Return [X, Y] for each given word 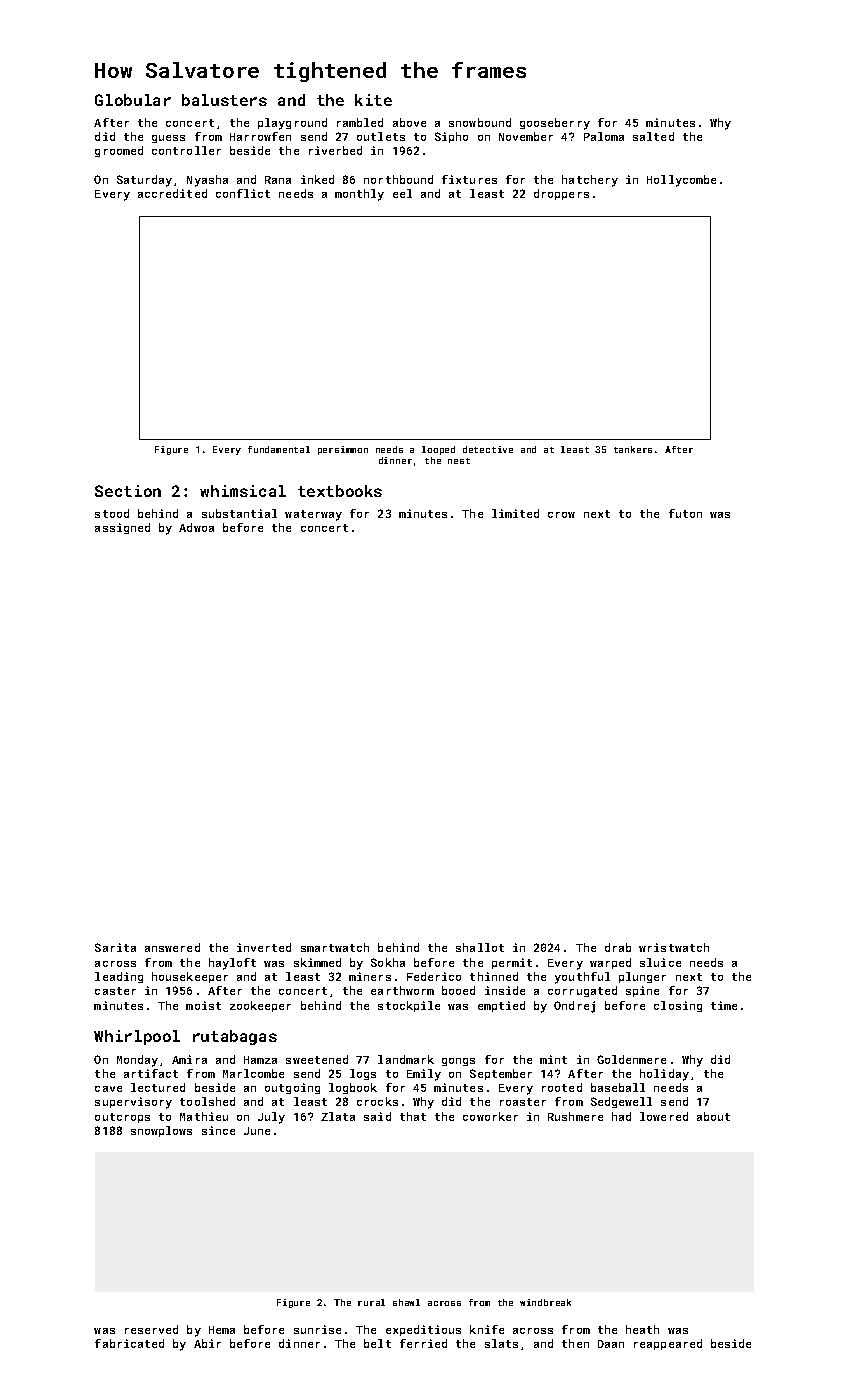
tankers [633, 449]
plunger [642, 977]
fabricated [129, 1343]
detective [488, 449]
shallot [480, 947]
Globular [133, 100]
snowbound [480, 122]
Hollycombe [681, 181]
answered [172, 947]
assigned [122, 528]
